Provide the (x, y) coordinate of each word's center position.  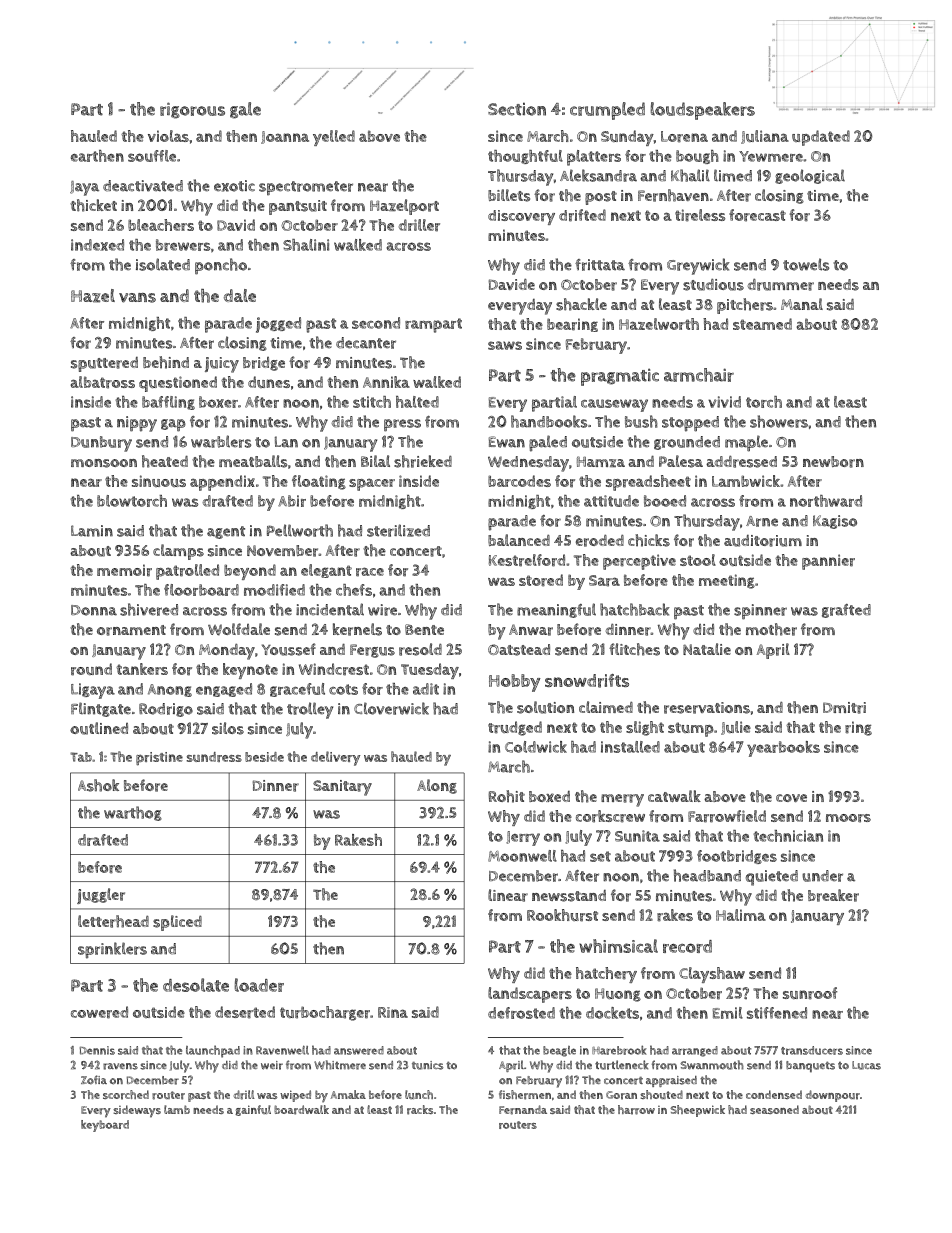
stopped (690, 424)
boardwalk (301, 1110)
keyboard (105, 1126)
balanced (519, 540)
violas (168, 136)
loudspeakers (703, 111)
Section (517, 109)
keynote (250, 671)
